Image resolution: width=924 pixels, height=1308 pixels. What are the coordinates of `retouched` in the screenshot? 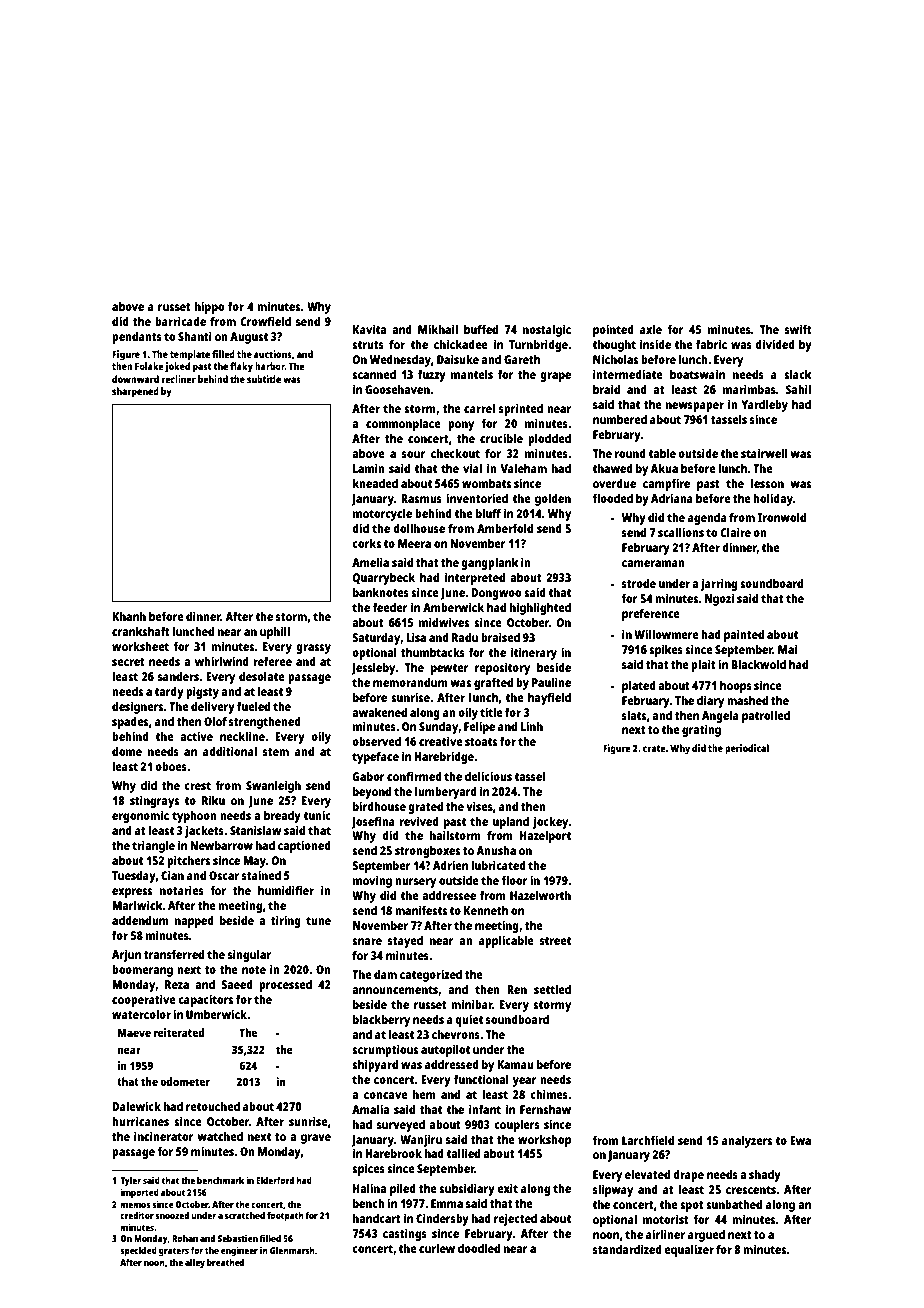 It's located at (213, 1106).
